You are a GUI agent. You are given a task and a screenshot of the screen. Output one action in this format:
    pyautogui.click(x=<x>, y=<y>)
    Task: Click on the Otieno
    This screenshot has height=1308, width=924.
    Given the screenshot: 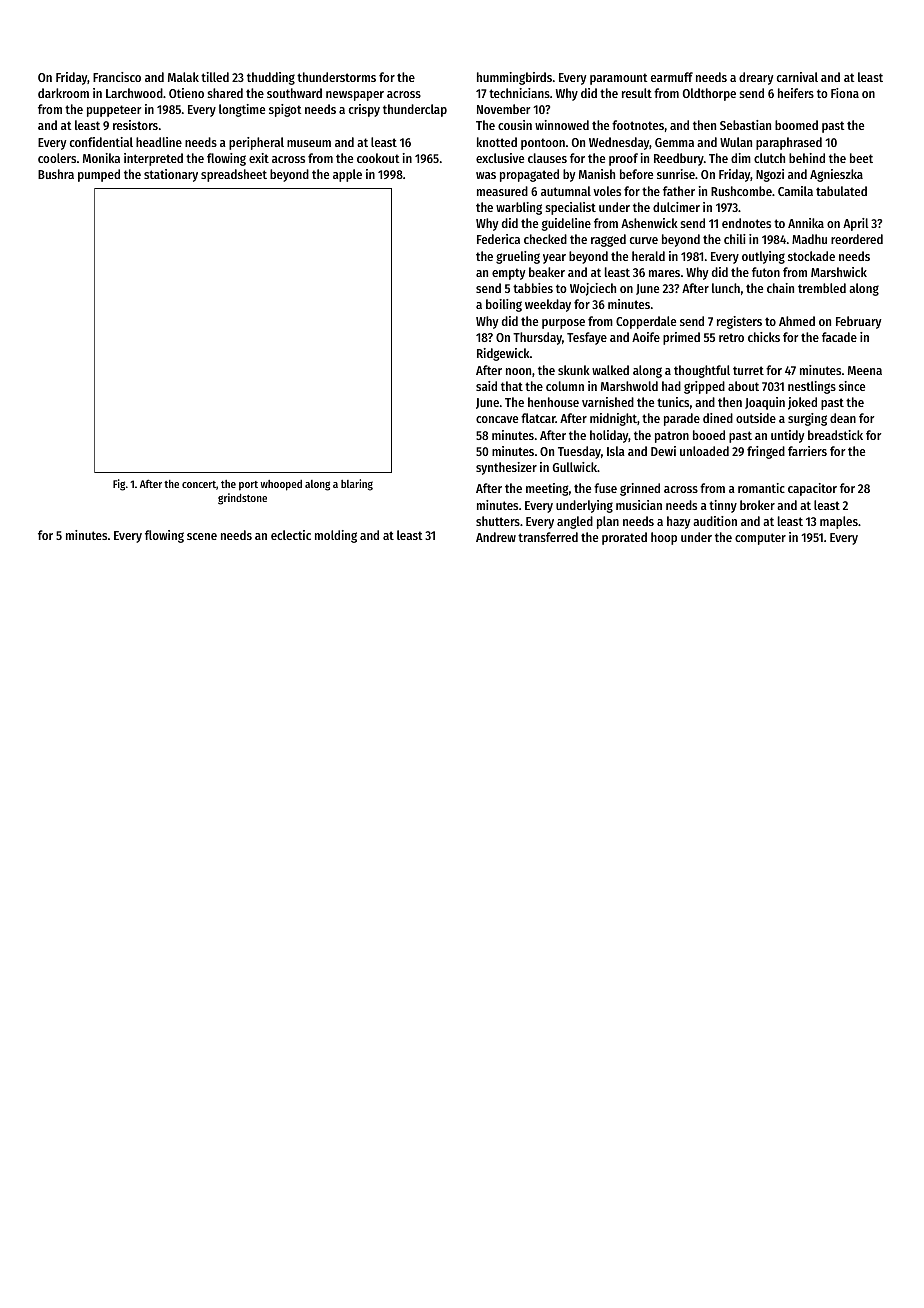 What is the action you would take?
    pyautogui.click(x=186, y=93)
